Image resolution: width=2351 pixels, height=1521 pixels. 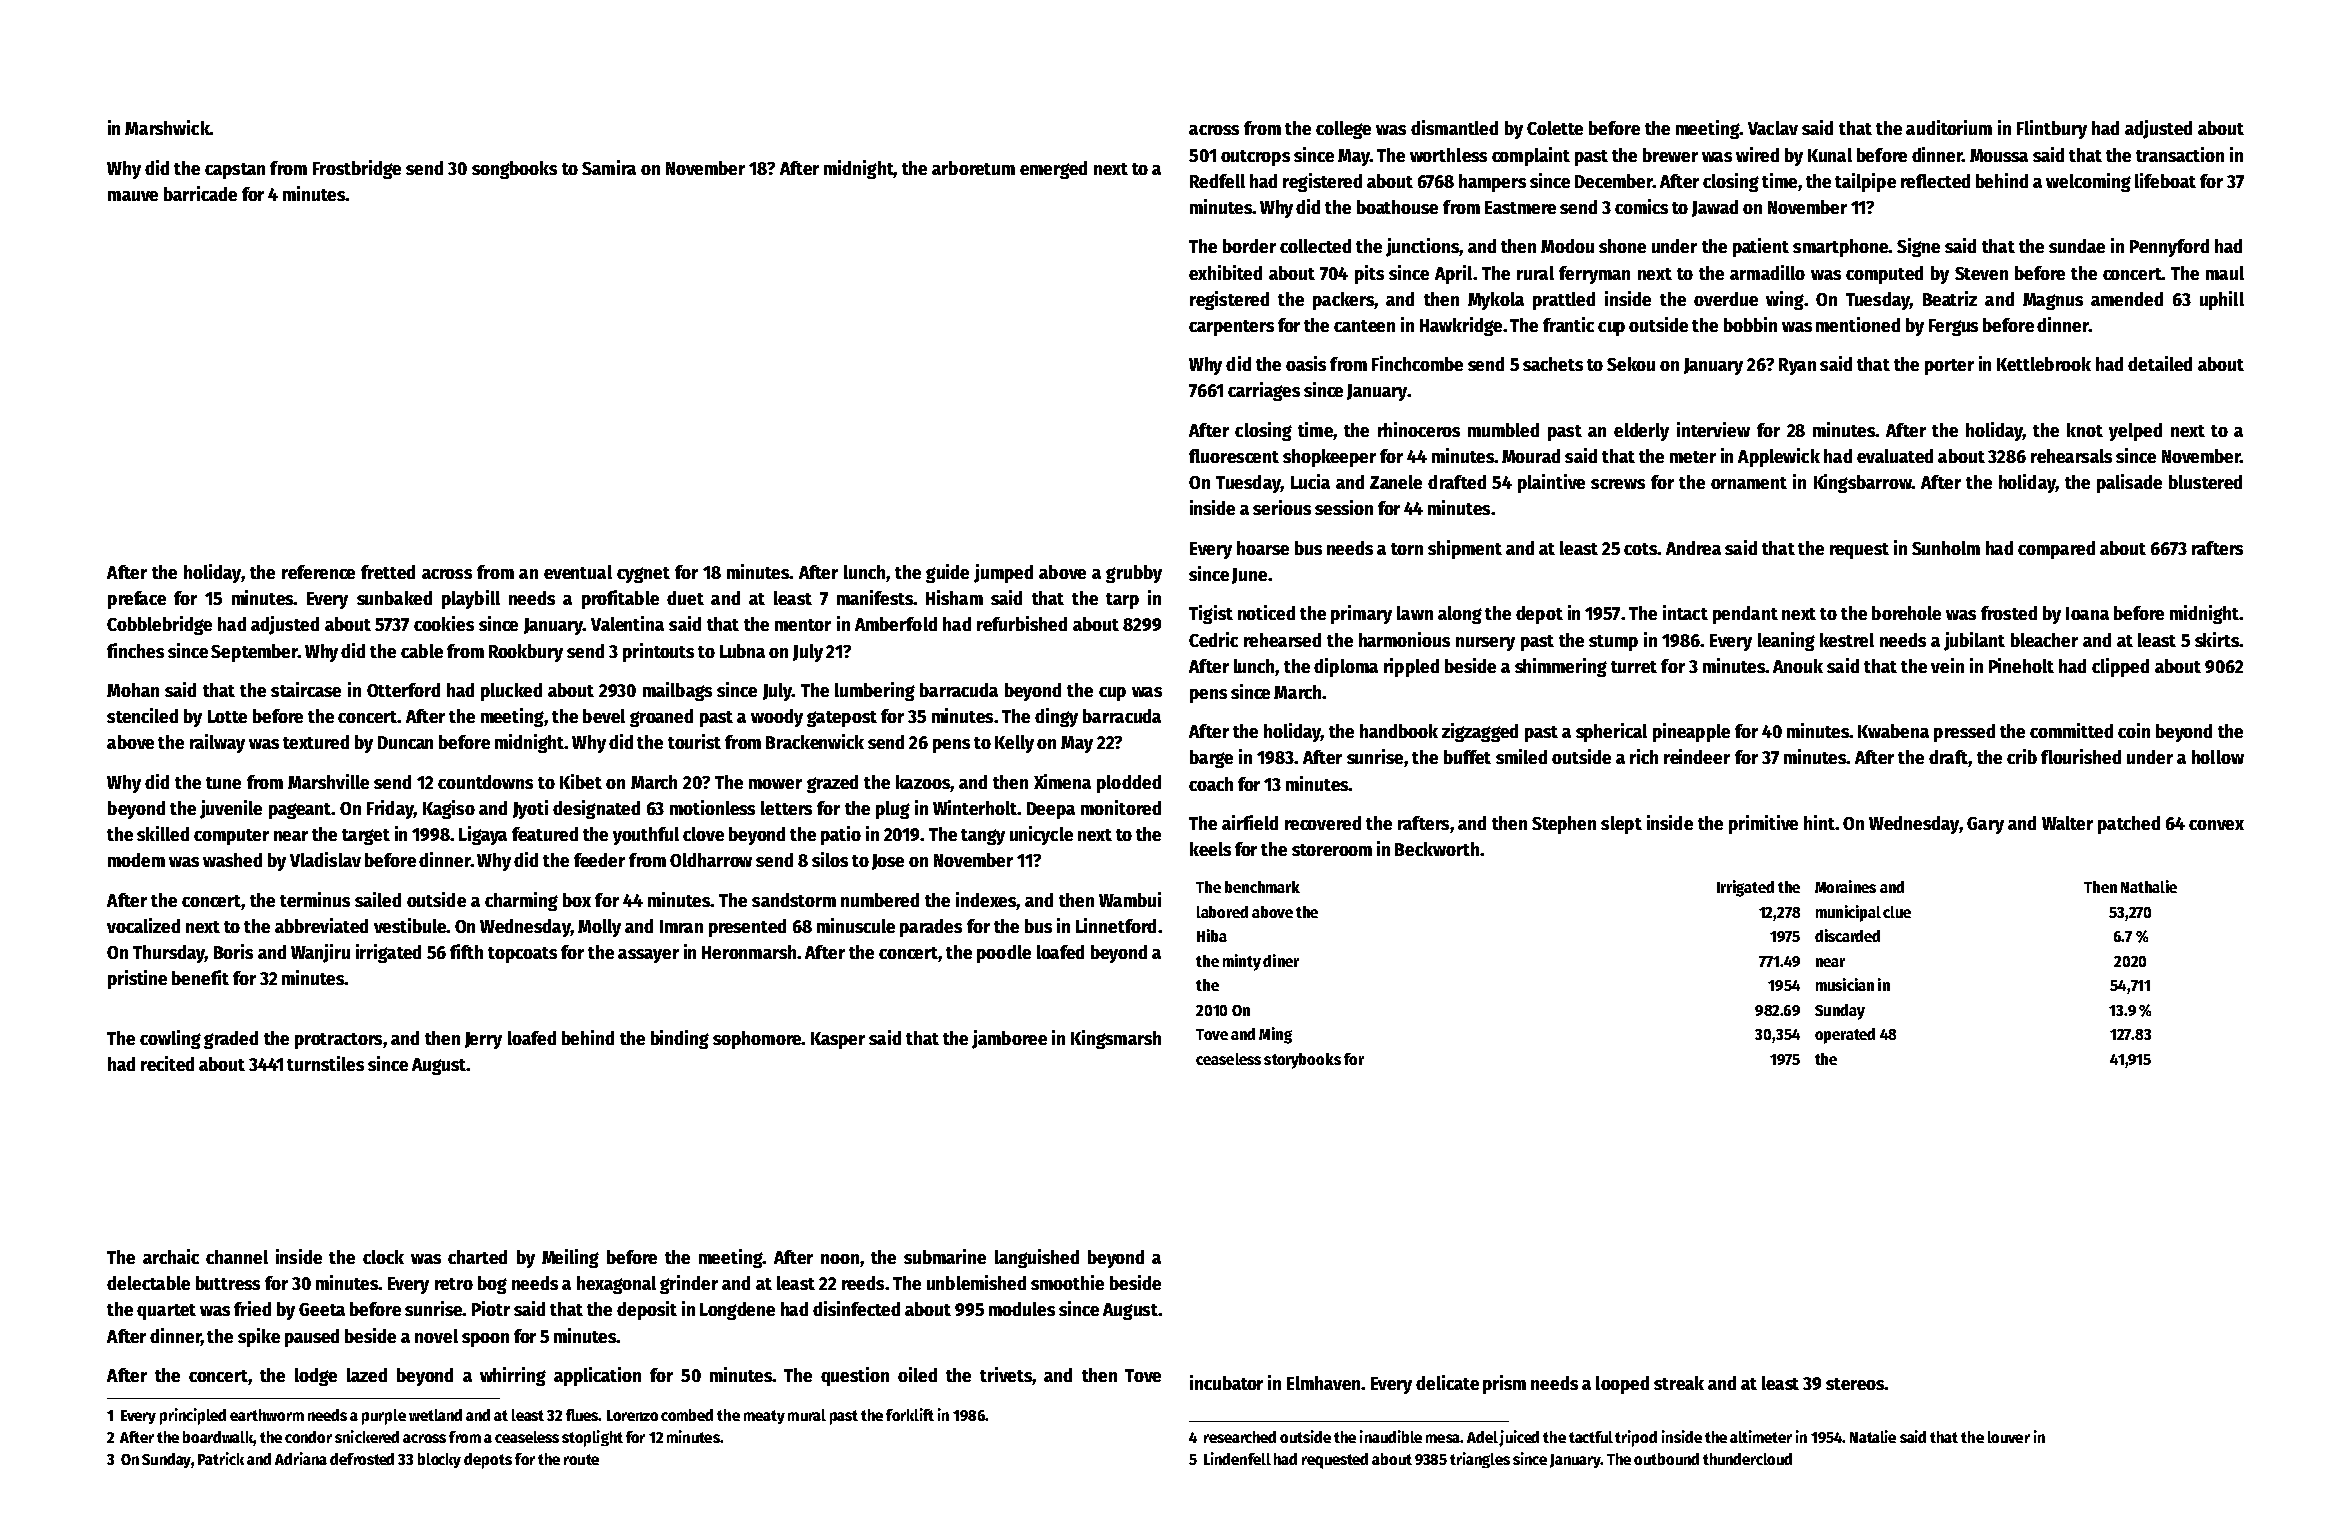 I want to click on recited, so click(x=167, y=1063).
